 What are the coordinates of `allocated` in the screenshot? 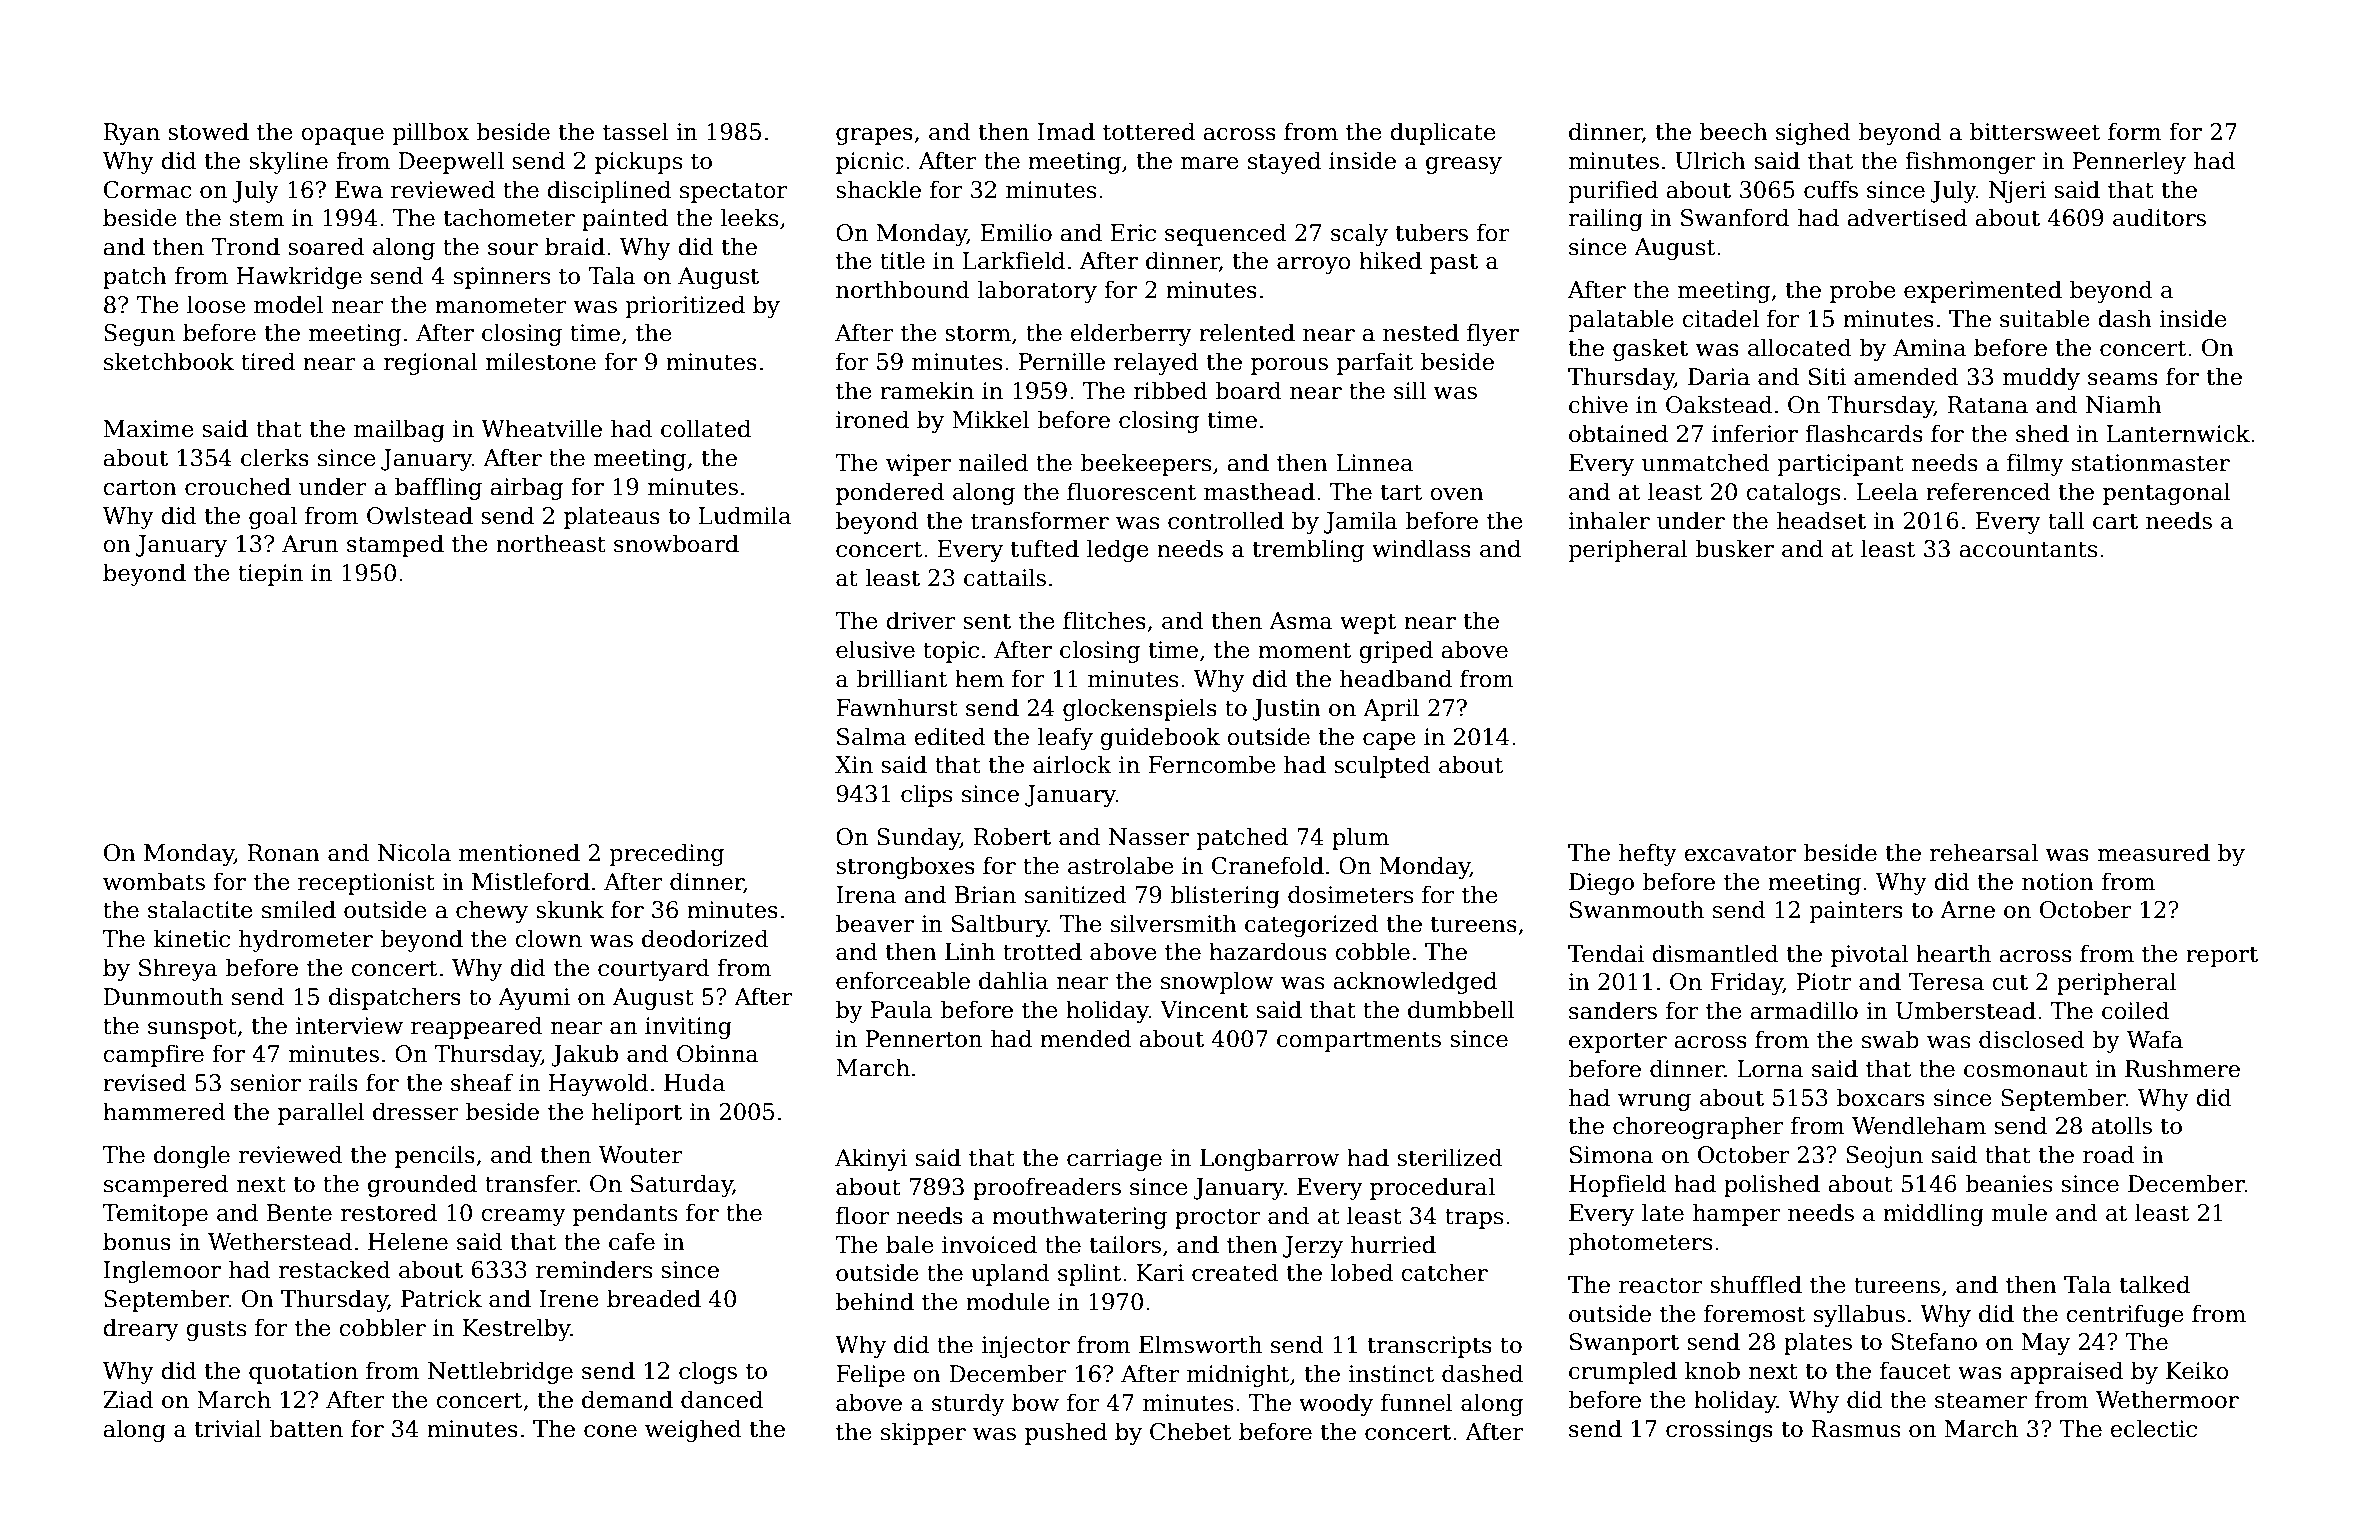 It's located at (1800, 347).
